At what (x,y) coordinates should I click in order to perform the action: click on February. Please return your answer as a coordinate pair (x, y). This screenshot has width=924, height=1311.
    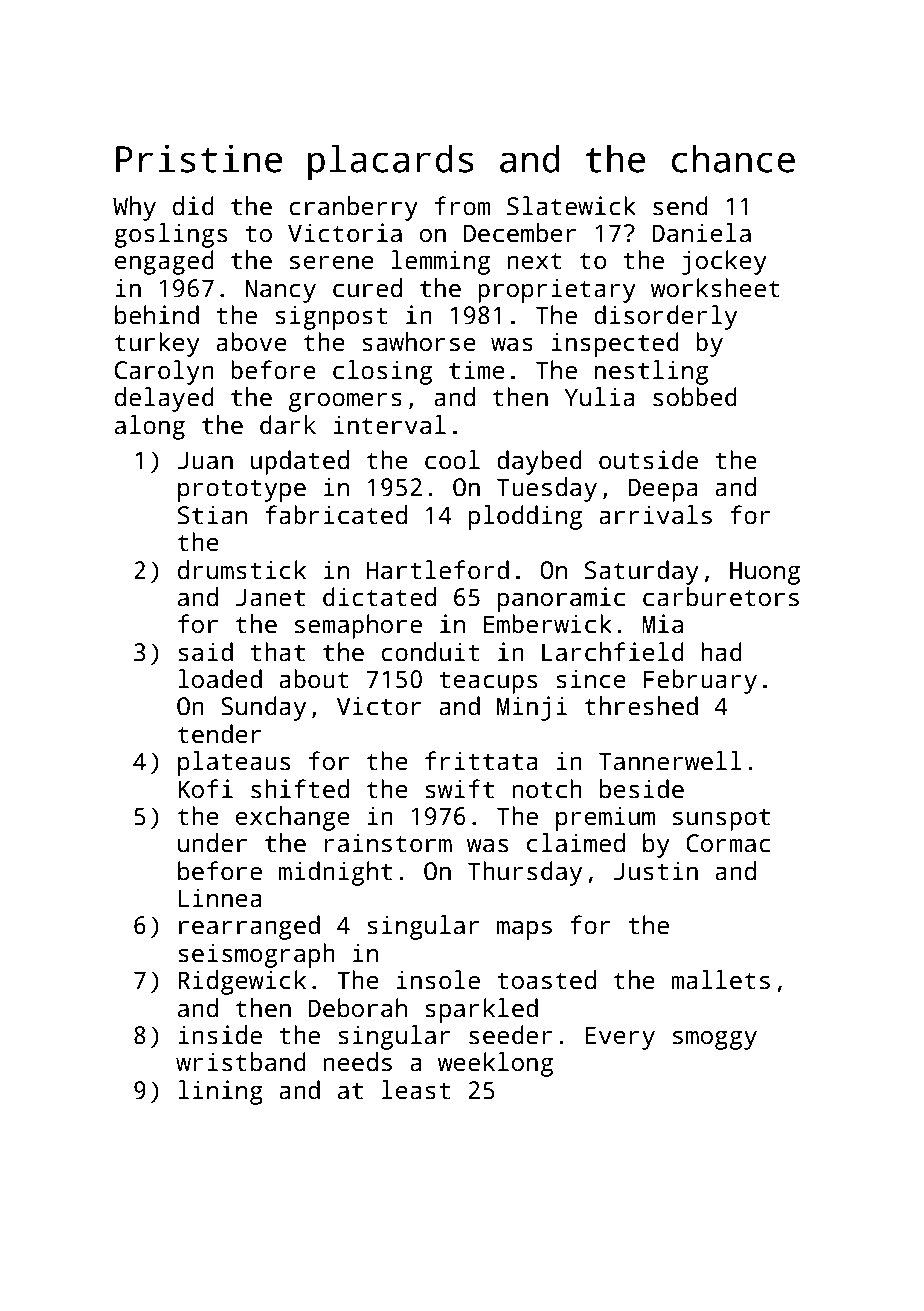
    Looking at the image, I should click on (700, 681).
